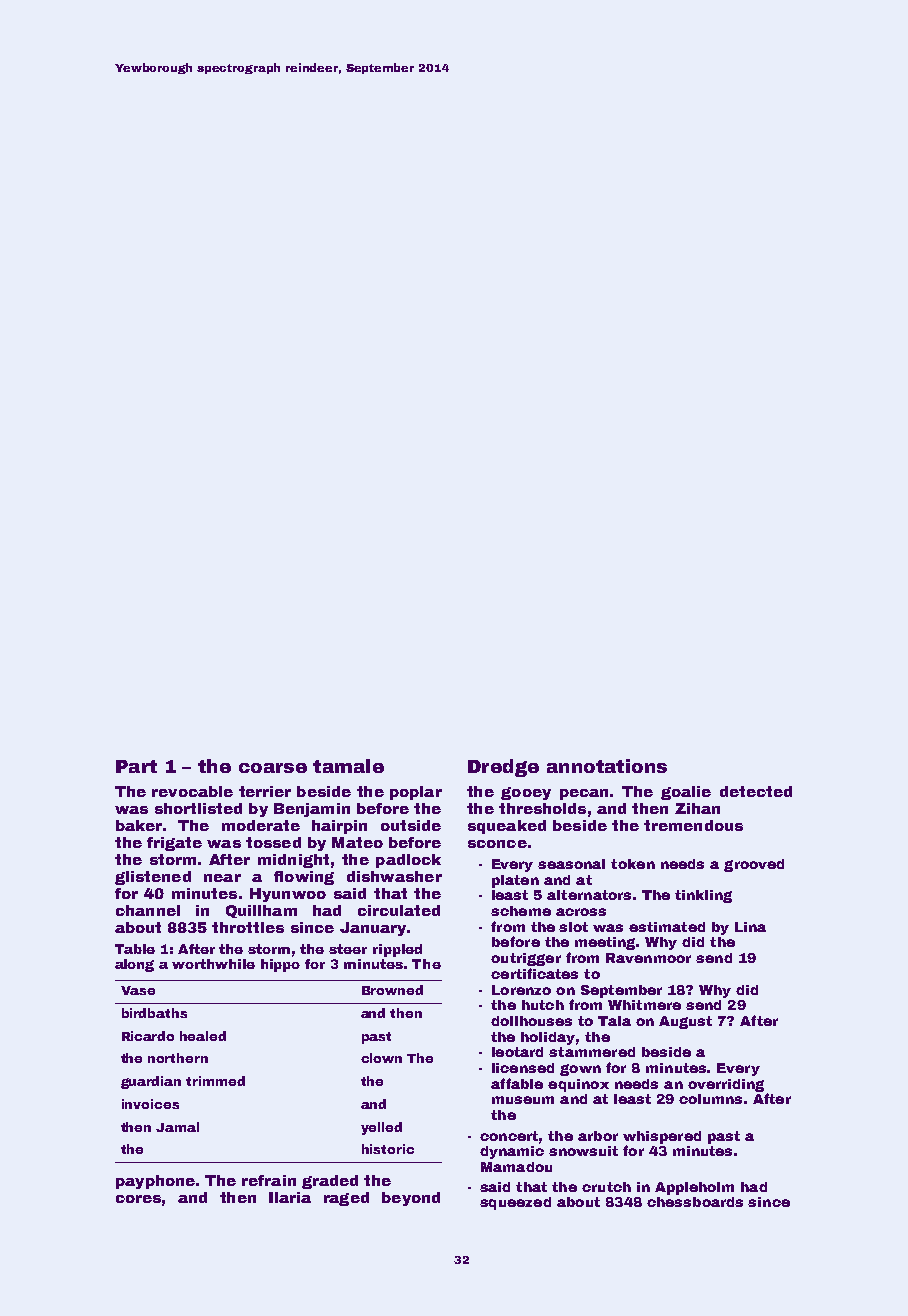 This image has width=908, height=1316. What do you see at coordinates (273, 768) in the image?
I see `coarse` at bounding box center [273, 768].
